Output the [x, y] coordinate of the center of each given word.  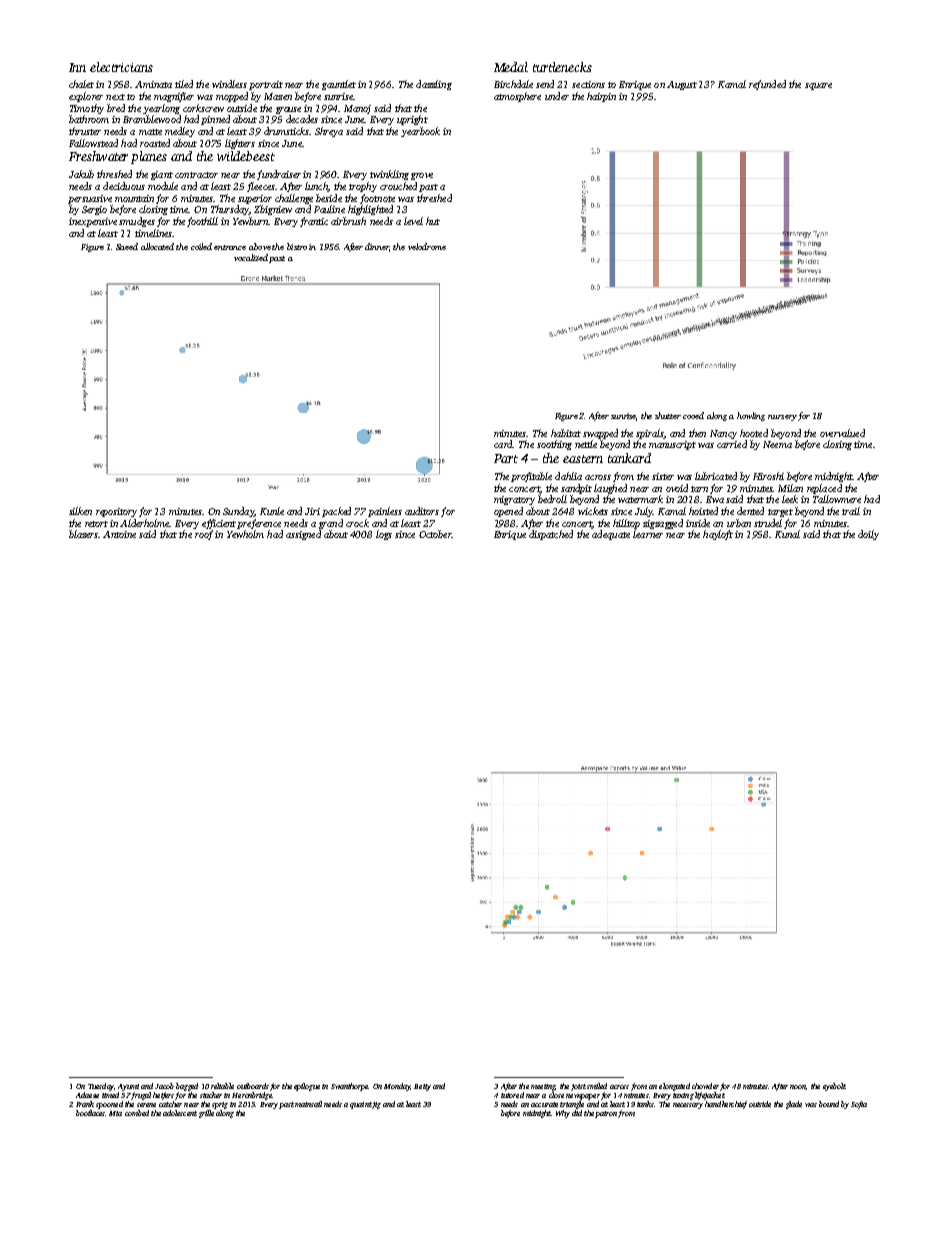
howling [751, 416]
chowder [705, 1086]
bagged [187, 1087]
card [503, 444]
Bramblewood [152, 119]
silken [80, 511]
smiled [597, 1086]
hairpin [601, 97]
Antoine [119, 534]
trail [851, 511]
